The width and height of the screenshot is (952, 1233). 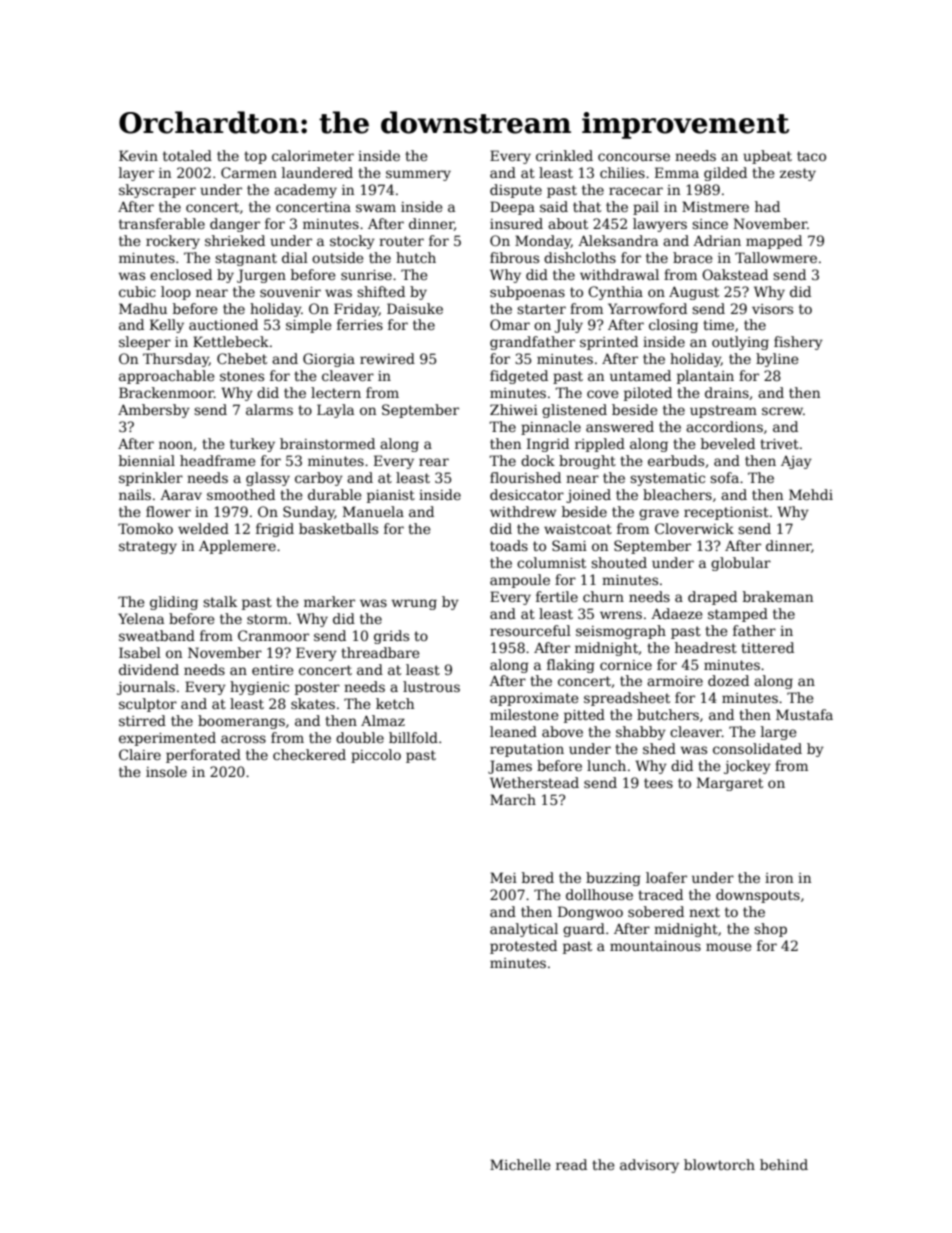 I want to click on protested, so click(x=523, y=947).
